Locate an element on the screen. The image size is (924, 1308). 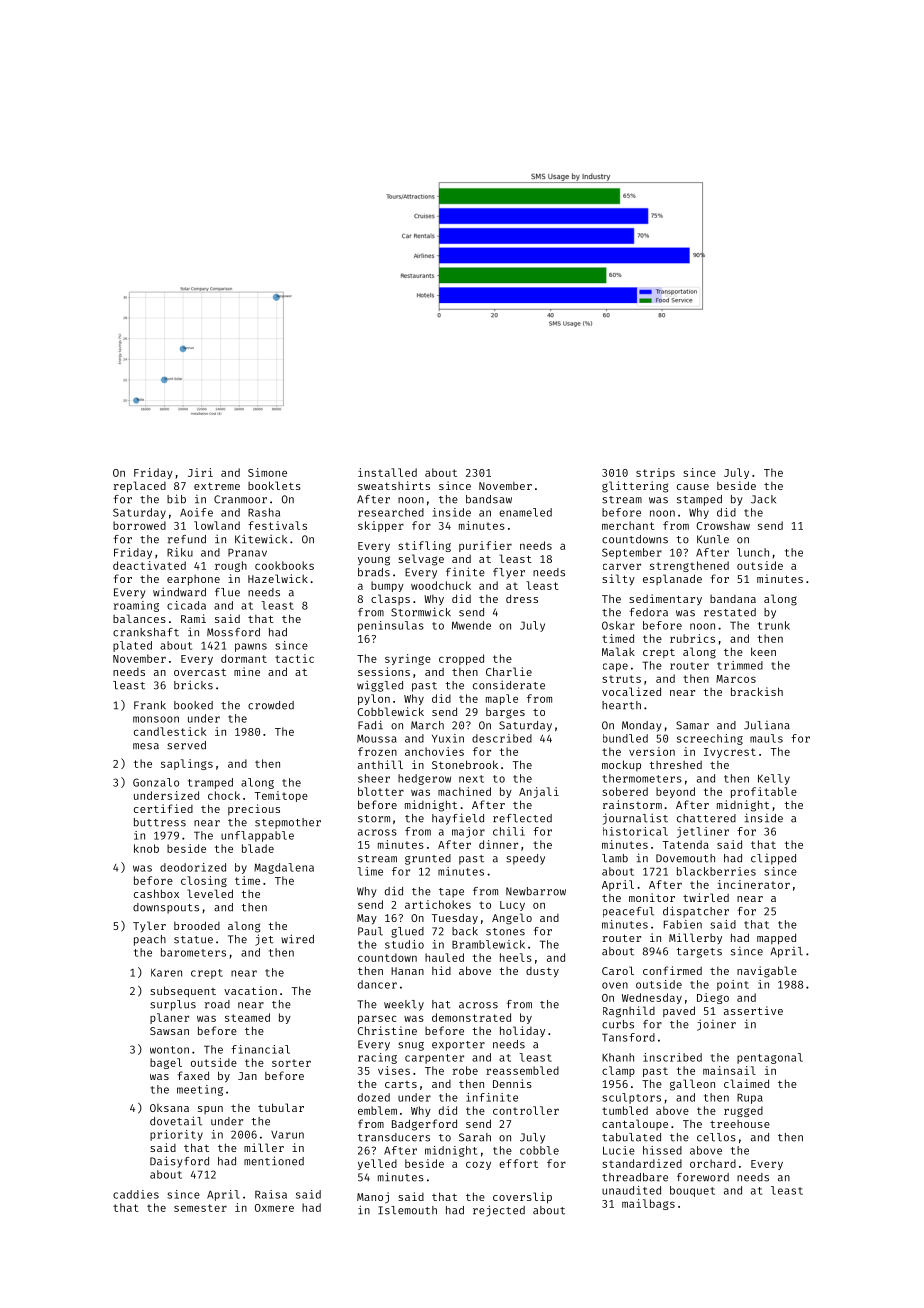
deactivated is located at coordinates (149, 565).
